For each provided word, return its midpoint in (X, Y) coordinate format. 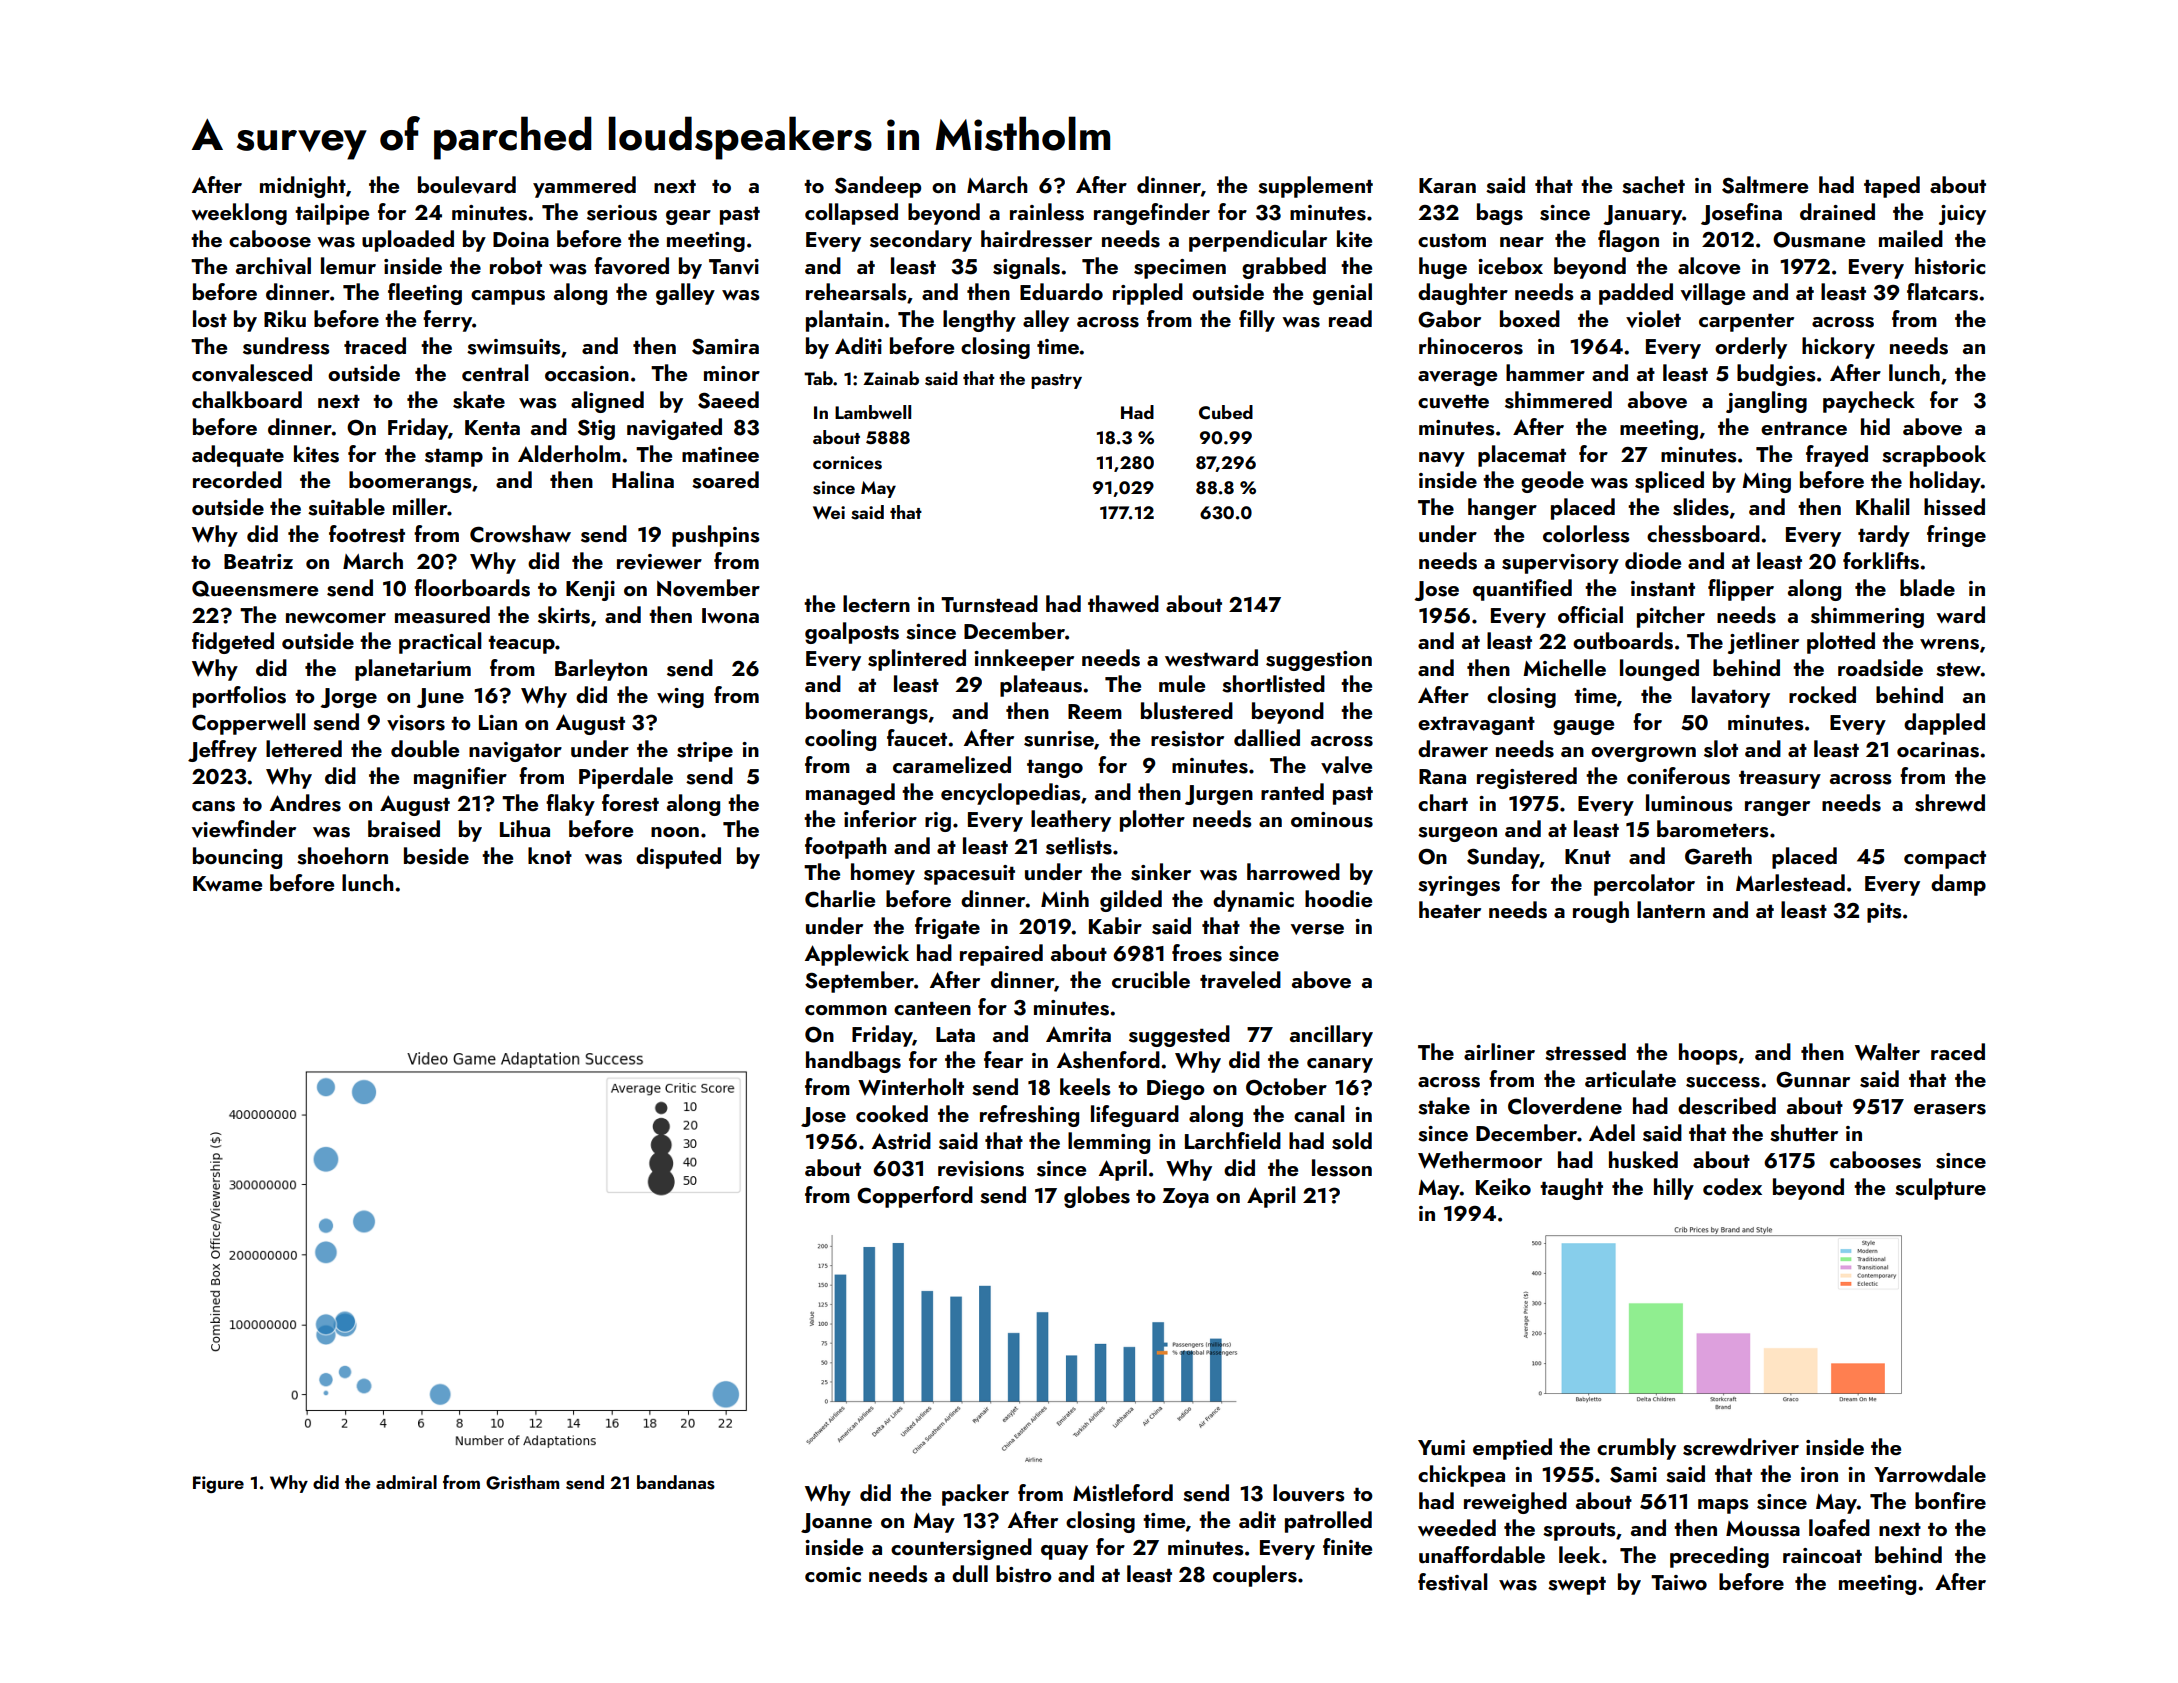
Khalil (1883, 506)
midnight (303, 187)
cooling (840, 740)
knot (550, 855)
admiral (406, 1482)
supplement (1315, 187)
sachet (1653, 185)
